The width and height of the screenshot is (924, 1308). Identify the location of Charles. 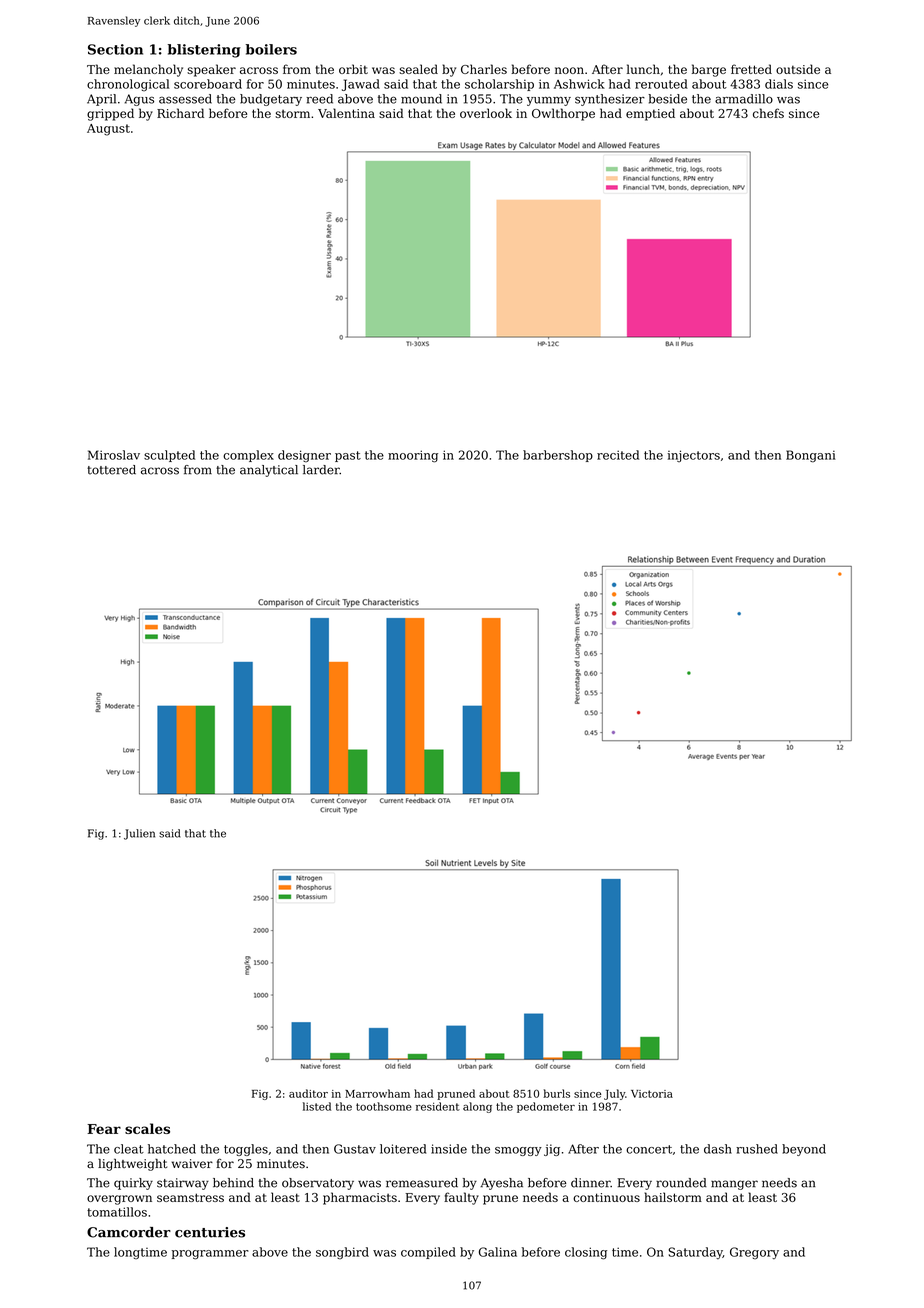
(484, 69).
